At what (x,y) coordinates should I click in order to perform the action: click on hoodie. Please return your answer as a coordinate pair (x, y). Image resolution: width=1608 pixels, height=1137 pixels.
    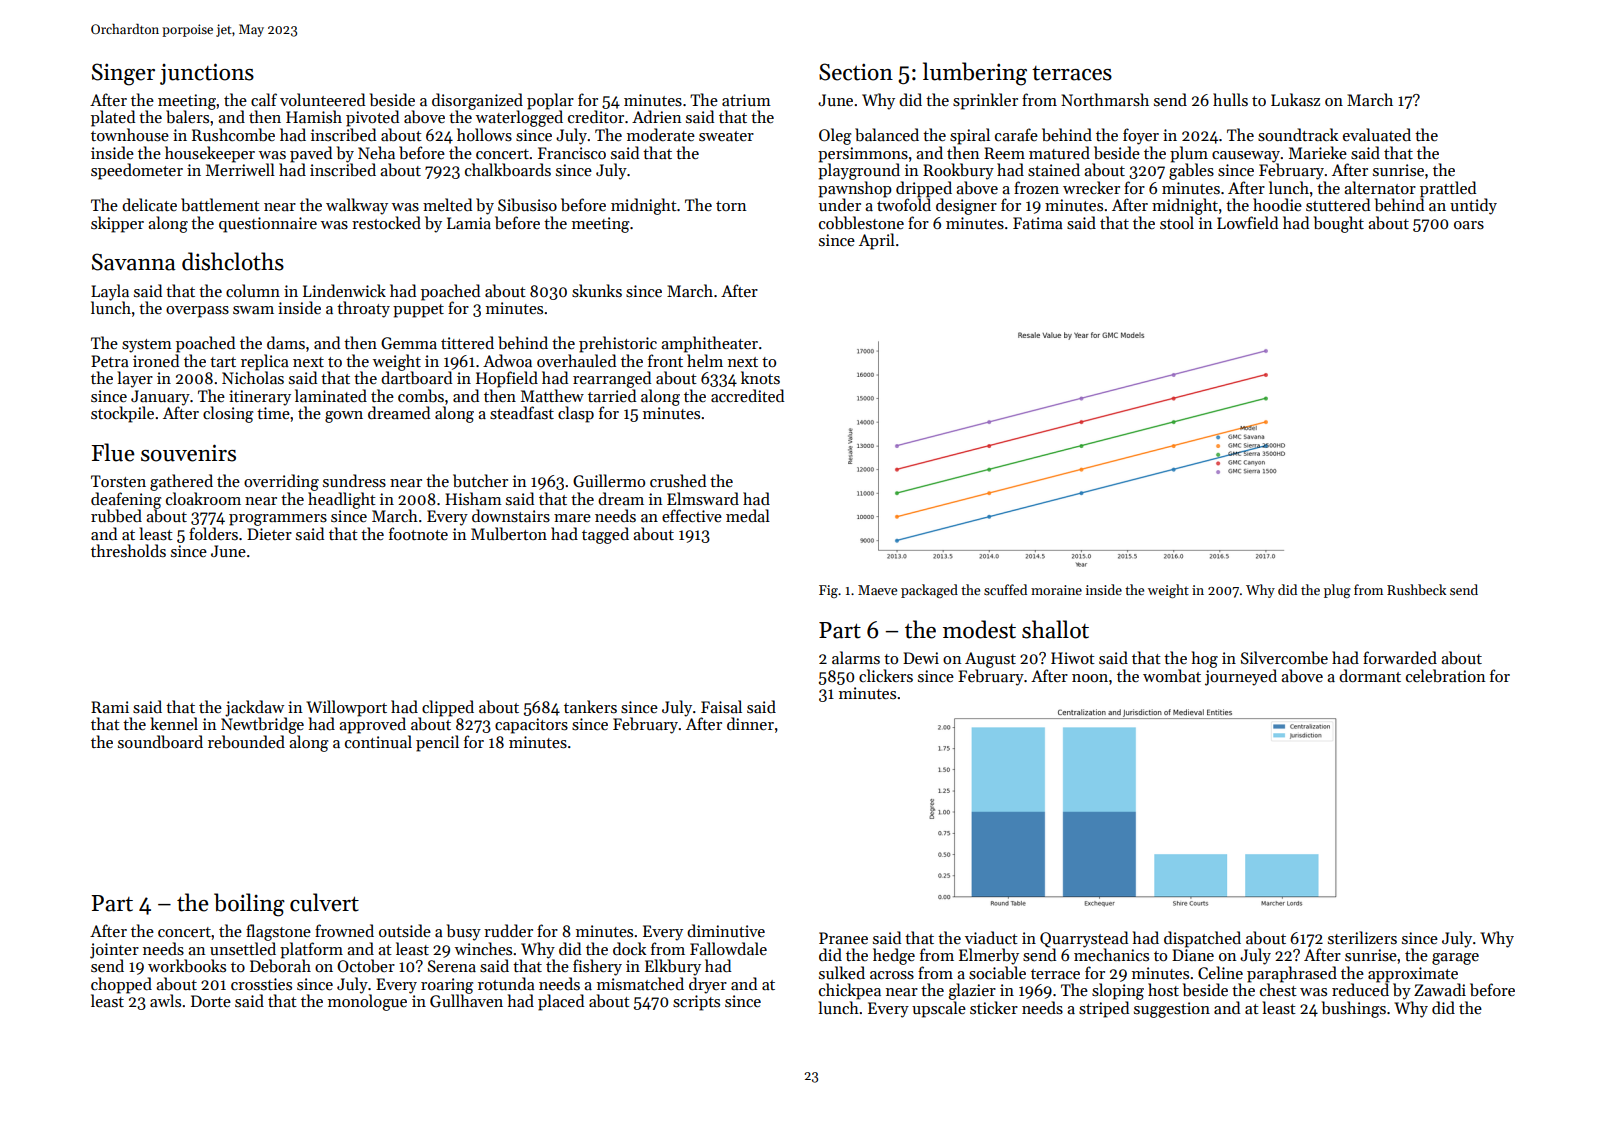
    Looking at the image, I should click on (1277, 204).
